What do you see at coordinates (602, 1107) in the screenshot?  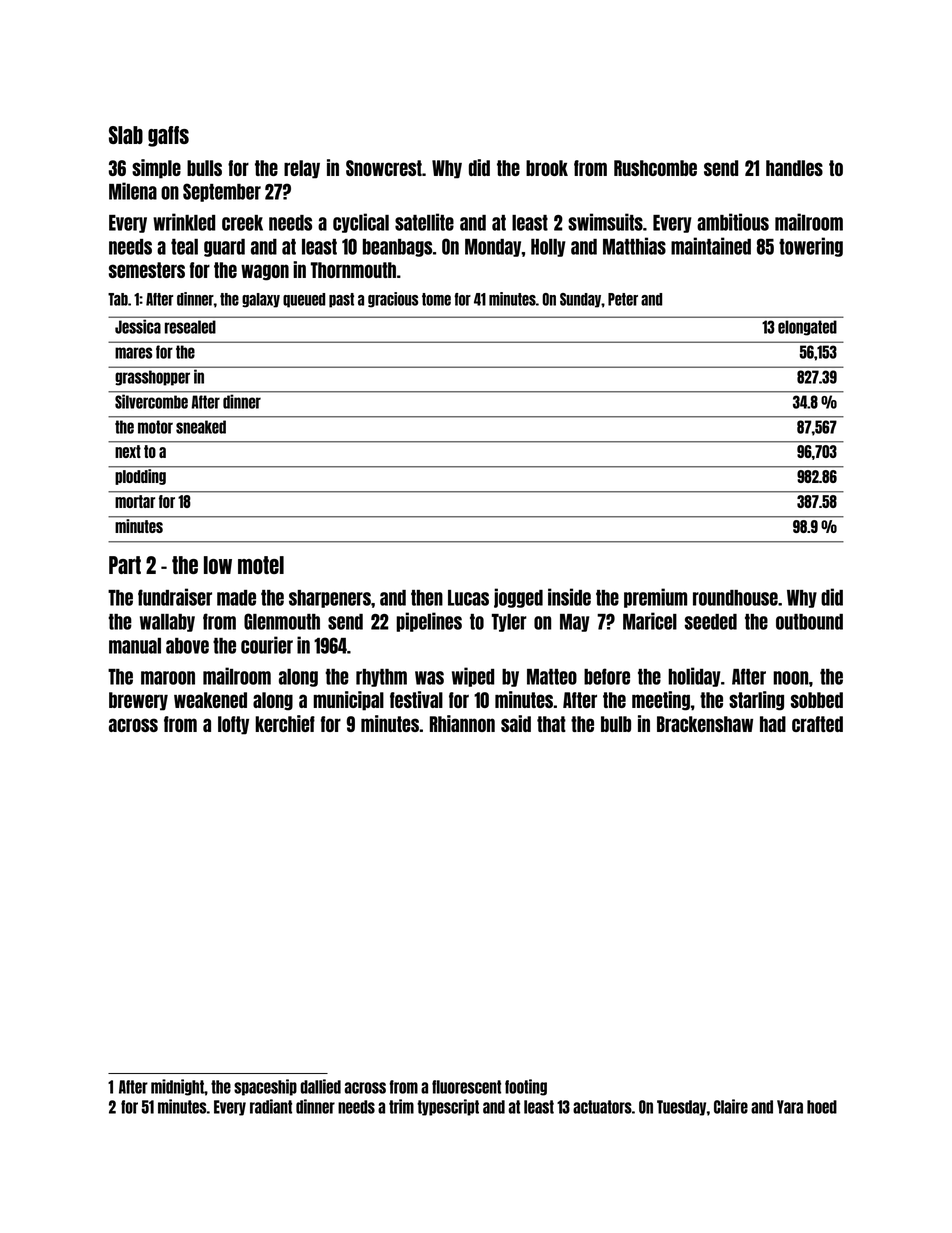 I see `actuators` at bounding box center [602, 1107].
